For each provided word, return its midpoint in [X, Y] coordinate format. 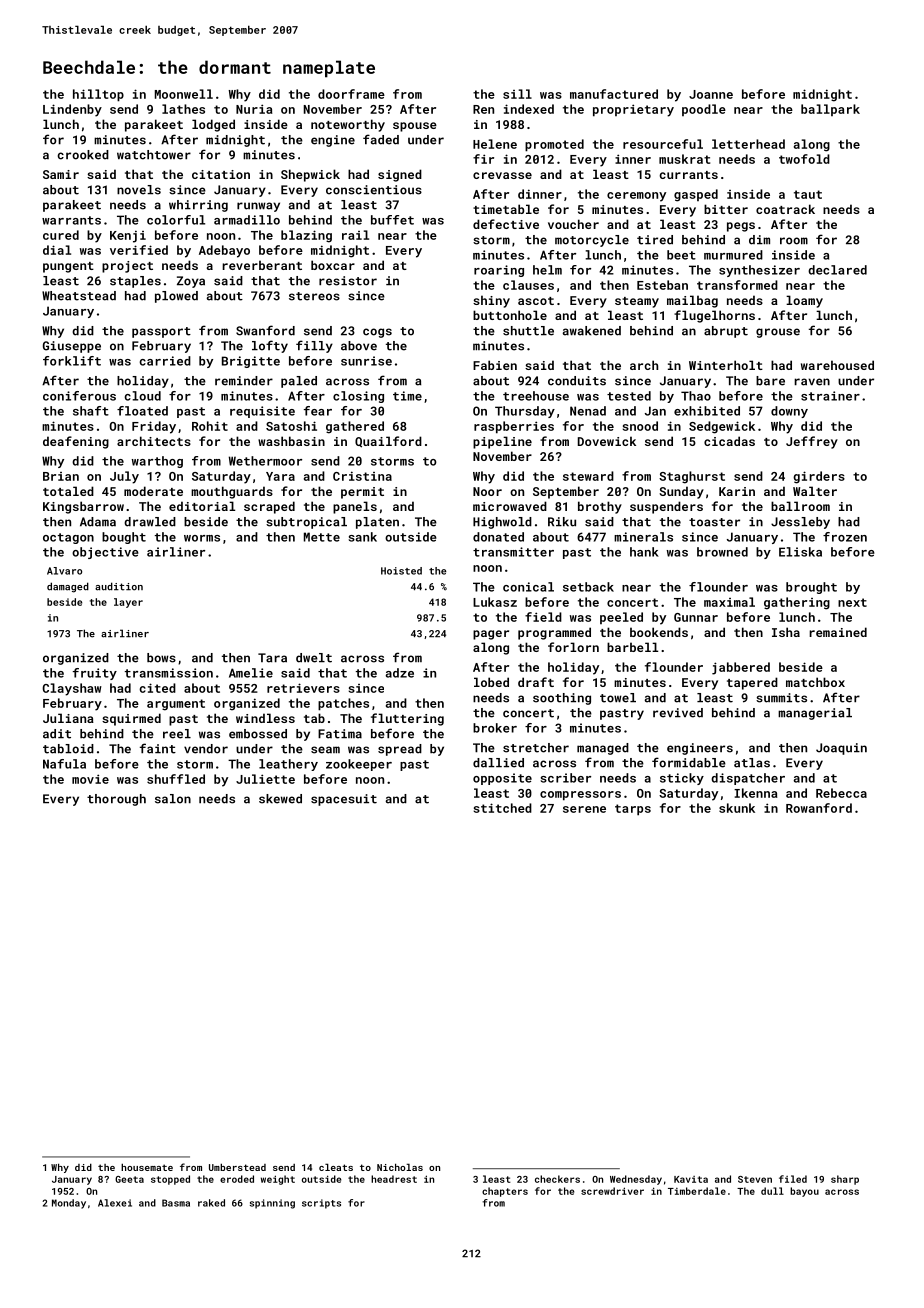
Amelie [251, 673]
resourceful [663, 144]
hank [644, 552]
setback [588, 587]
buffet [392, 220]
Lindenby [72, 110]
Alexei [115, 1203]
